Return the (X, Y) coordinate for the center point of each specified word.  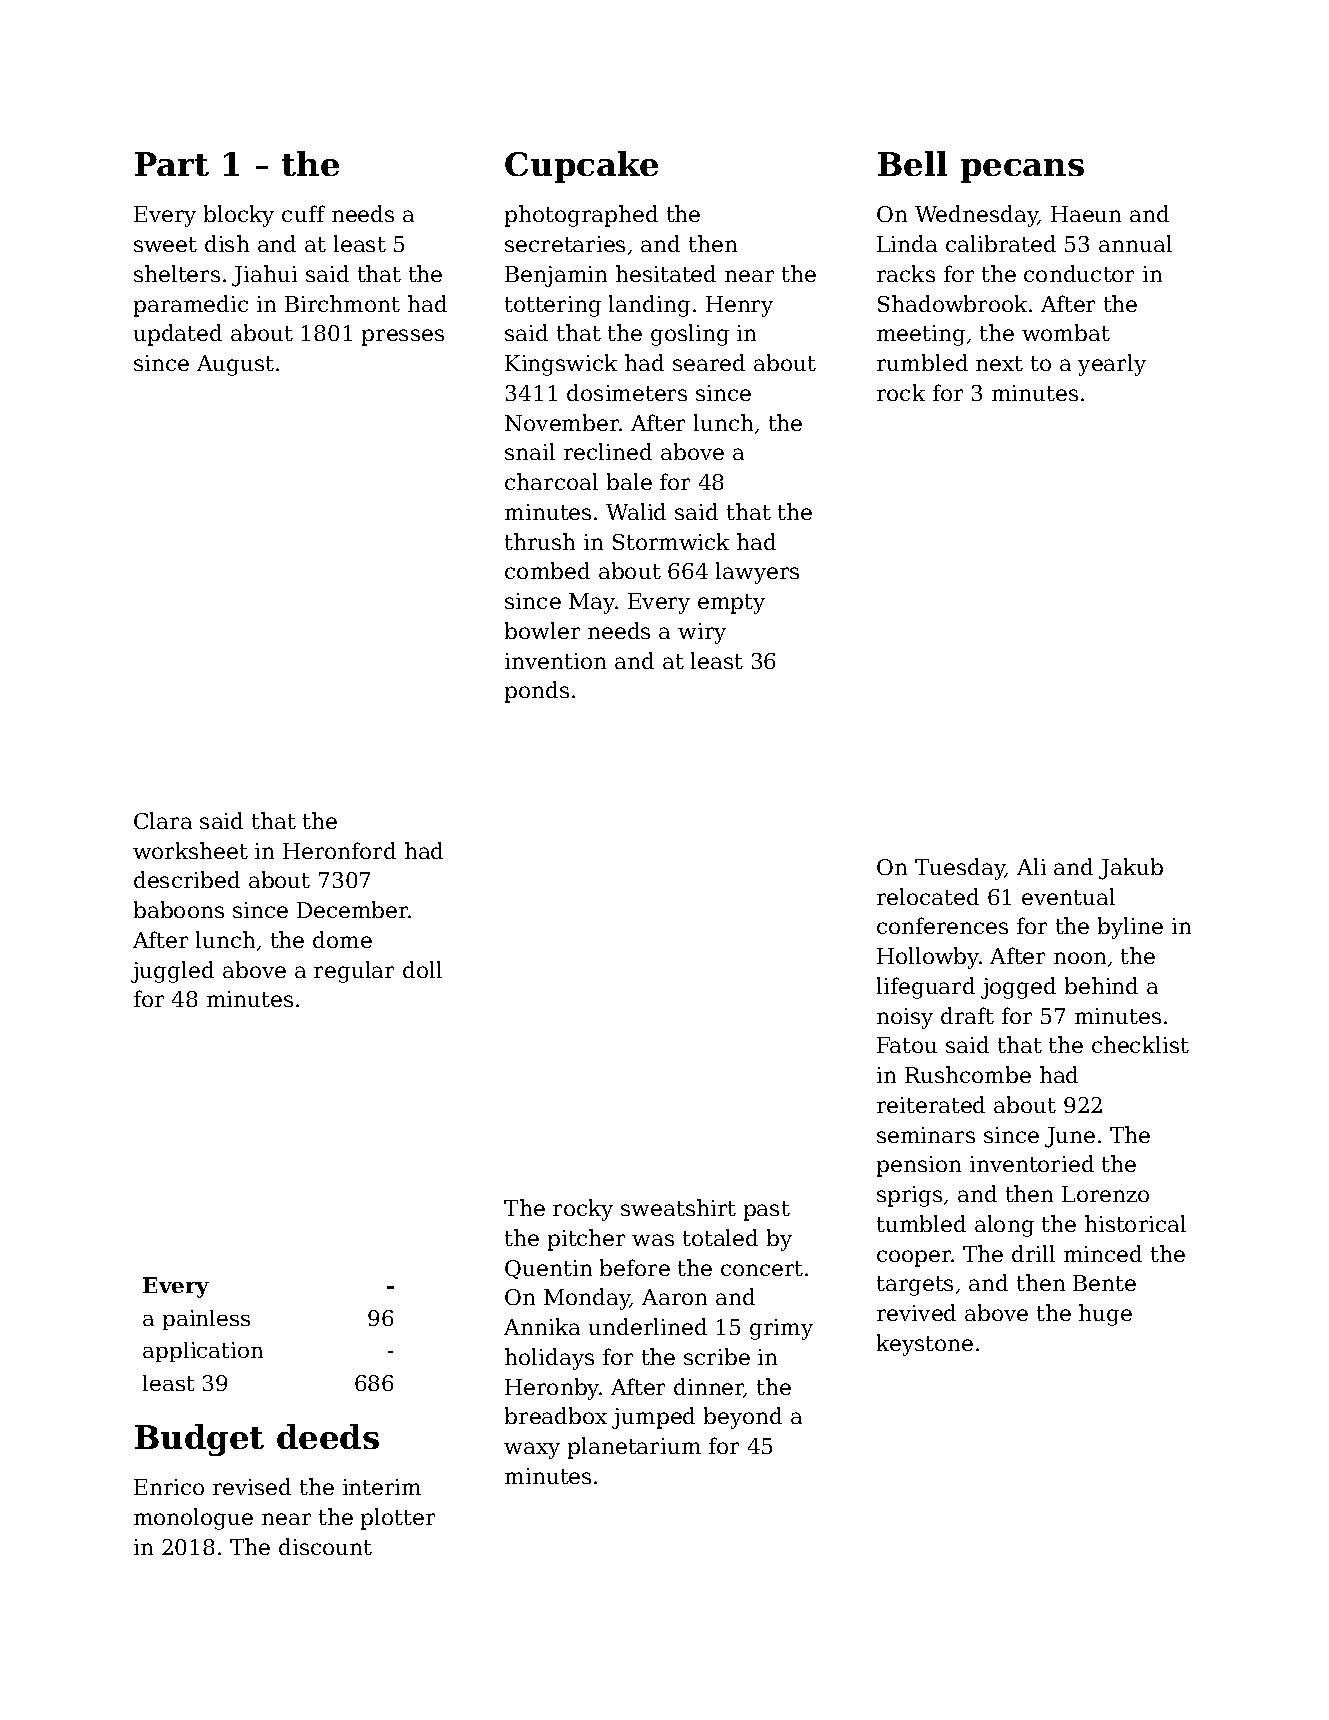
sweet (165, 244)
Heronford (339, 850)
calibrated (1001, 243)
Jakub (1131, 869)
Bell (912, 163)
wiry (702, 633)
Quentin (548, 1269)
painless (206, 1320)
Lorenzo (1105, 1194)
